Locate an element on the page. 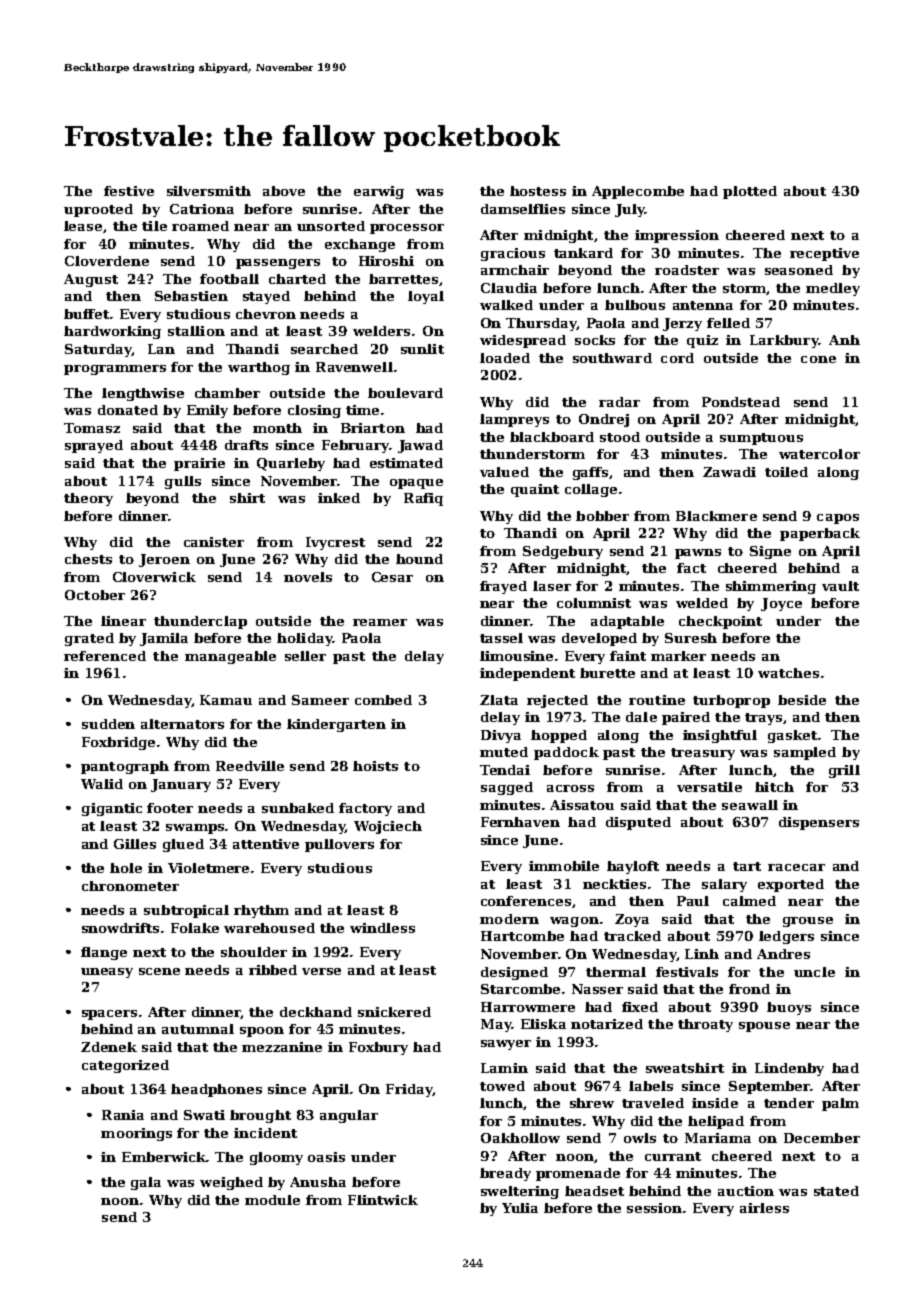 The width and height of the image is (924, 1308). Cloverdene is located at coordinates (107, 261).
